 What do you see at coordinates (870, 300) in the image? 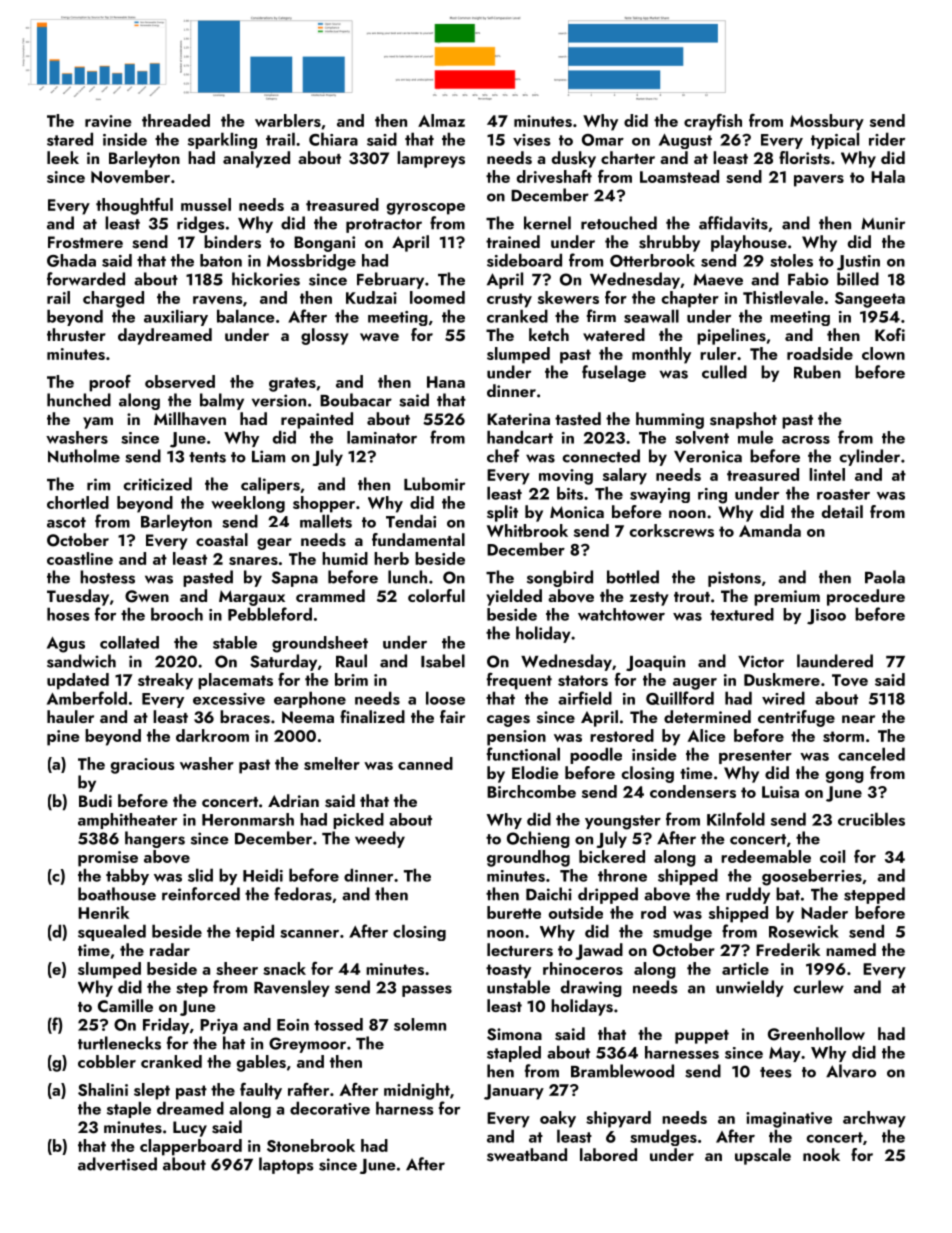
I see `Sangeeta` at bounding box center [870, 300].
